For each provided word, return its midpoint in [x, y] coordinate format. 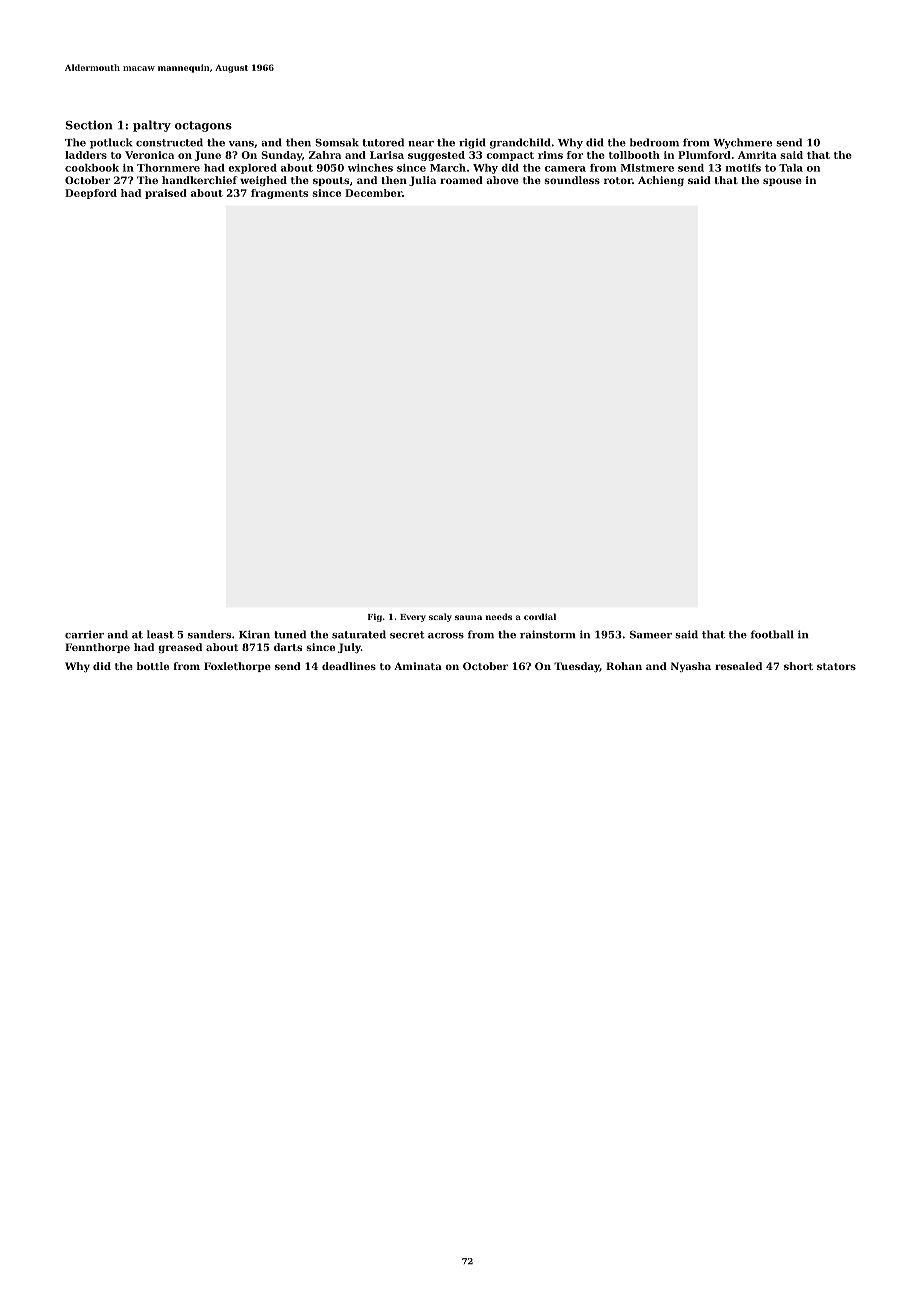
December [373, 193]
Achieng [661, 181]
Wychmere [742, 143]
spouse [782, 182]
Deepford [91, 194]
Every [413, 618]
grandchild [520, 143]
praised [166, 194]
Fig [375, 618]
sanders [209, 634]
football [772, 634]
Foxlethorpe [237, 667]
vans [241, 144]
